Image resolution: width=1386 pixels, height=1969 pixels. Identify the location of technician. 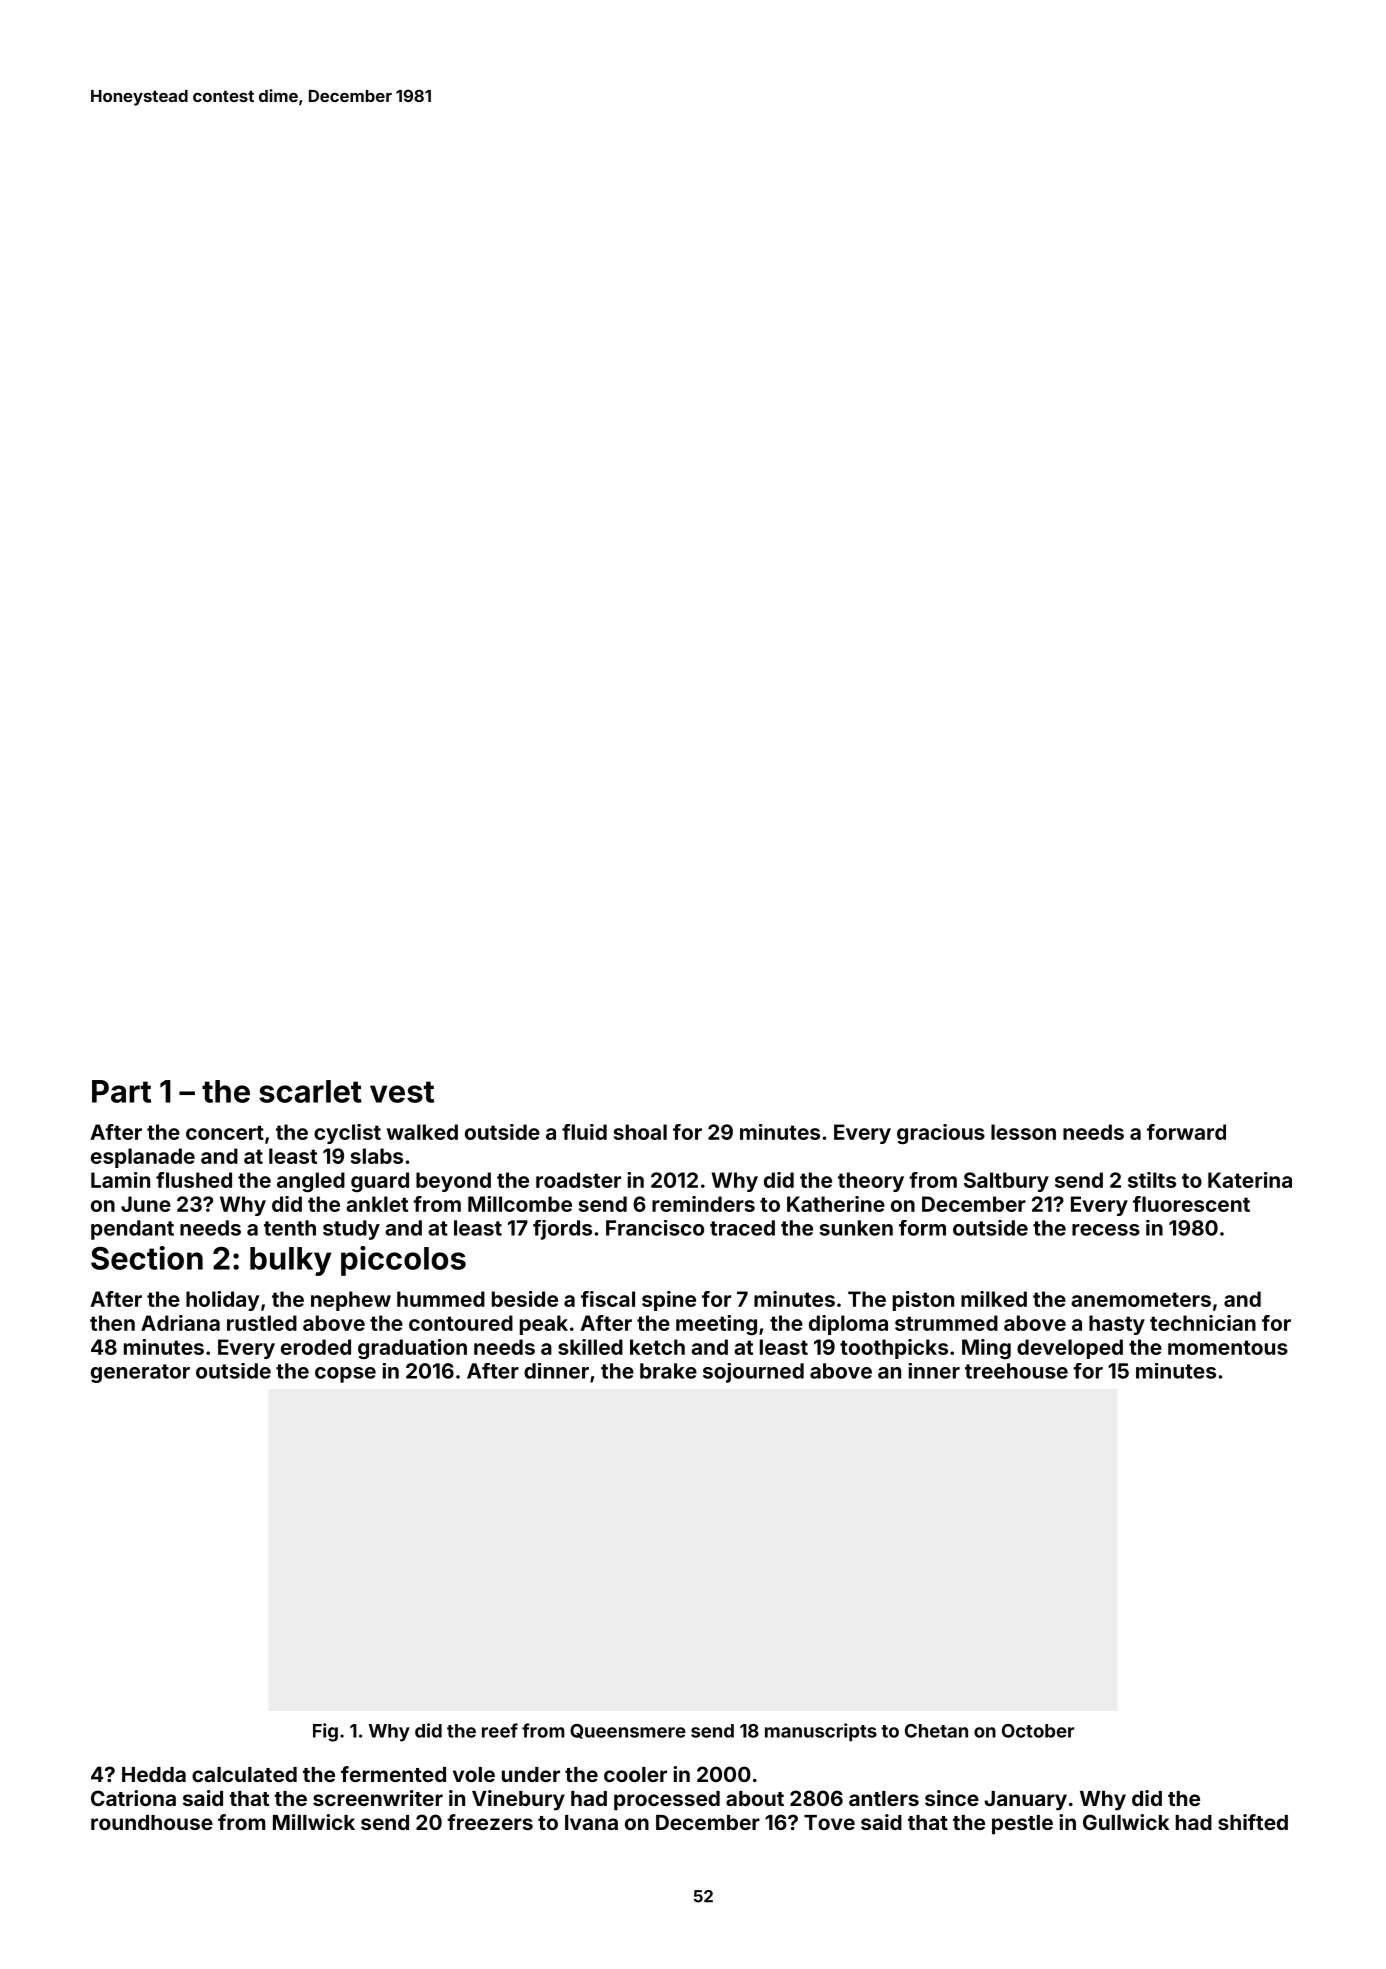
(1203, 1323).
